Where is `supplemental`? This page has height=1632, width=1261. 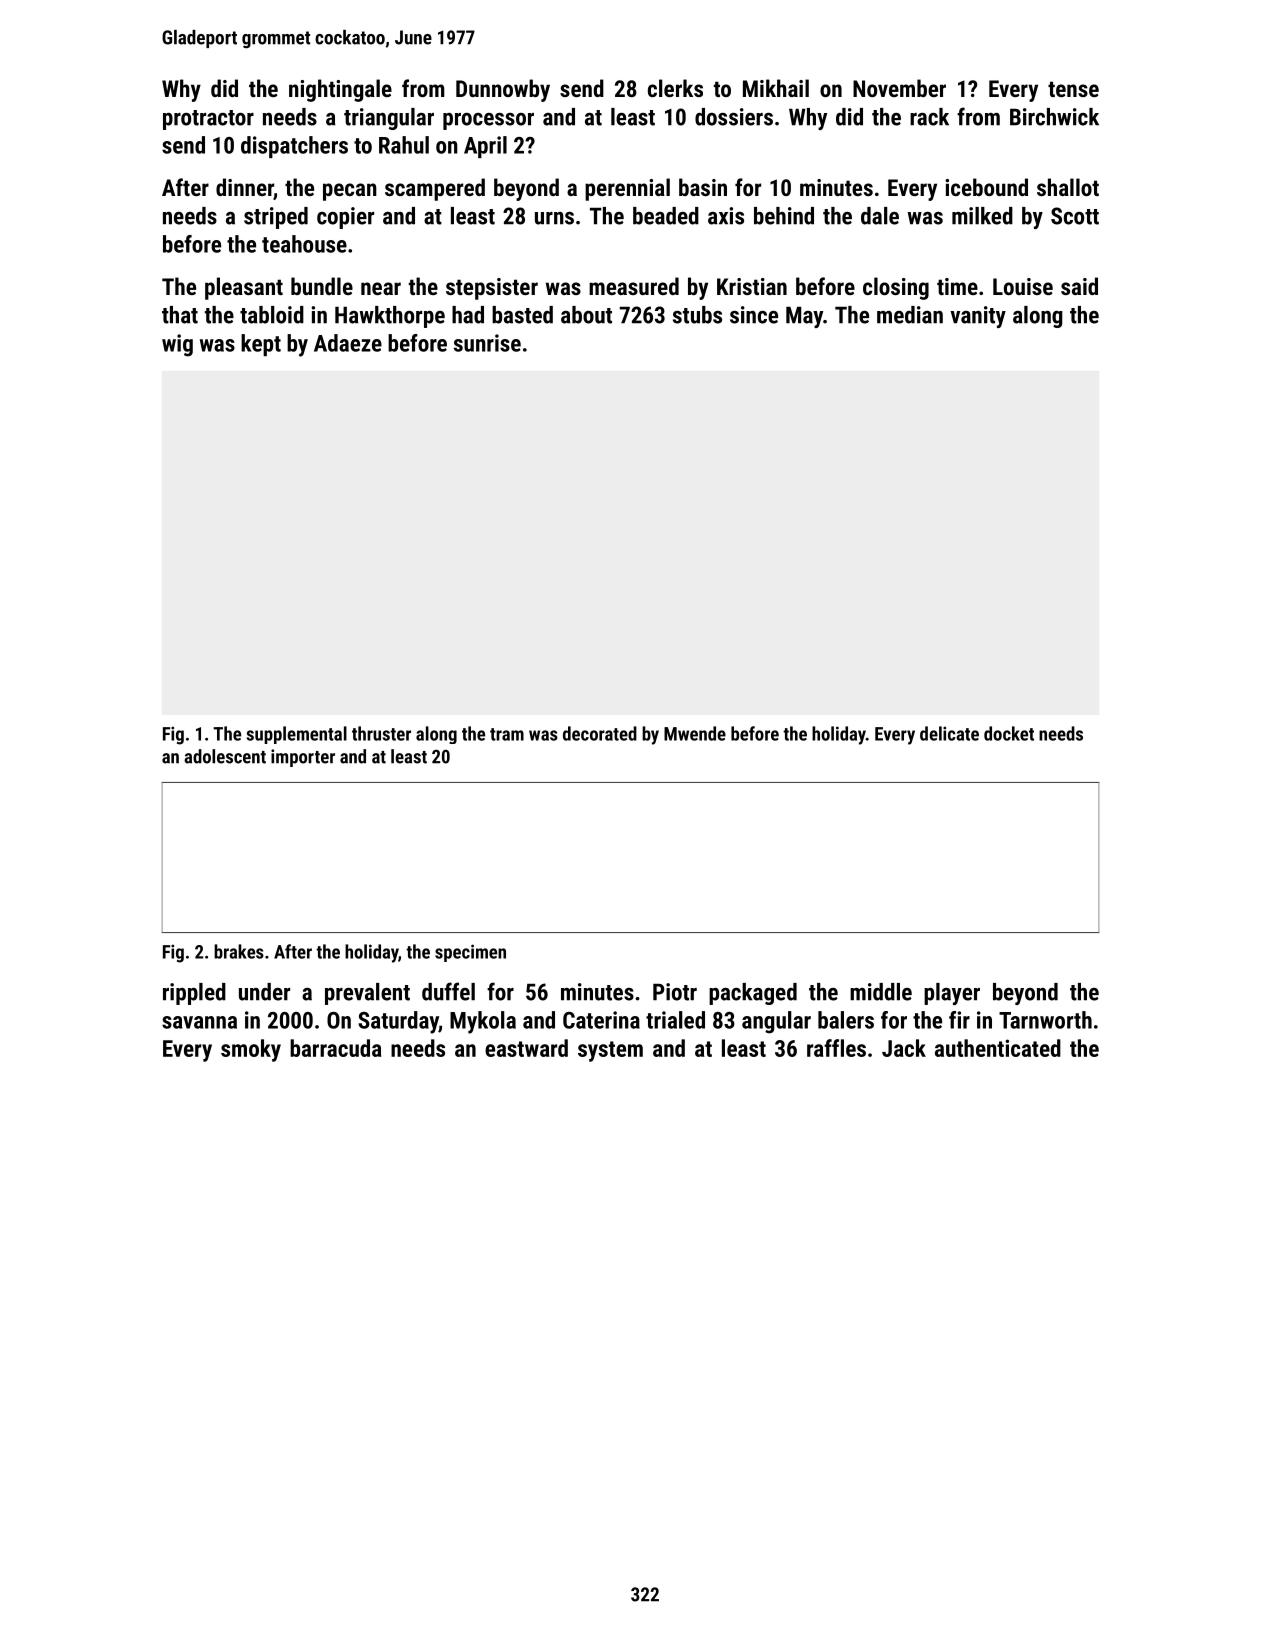
supplemental is located at coordinates (297, 735).
